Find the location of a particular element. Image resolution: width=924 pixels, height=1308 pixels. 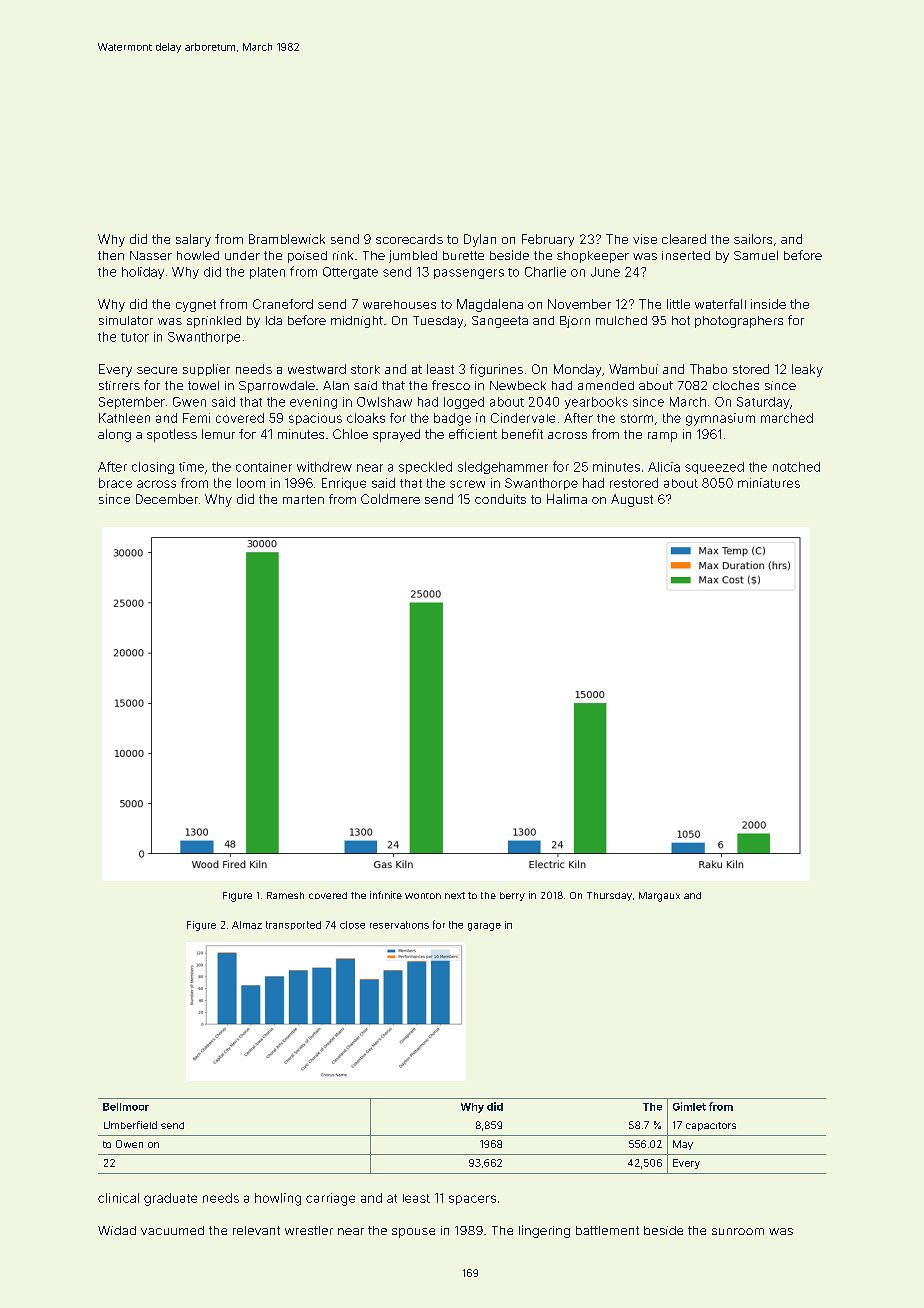

Almaz is located at coordinates (247, 925).
